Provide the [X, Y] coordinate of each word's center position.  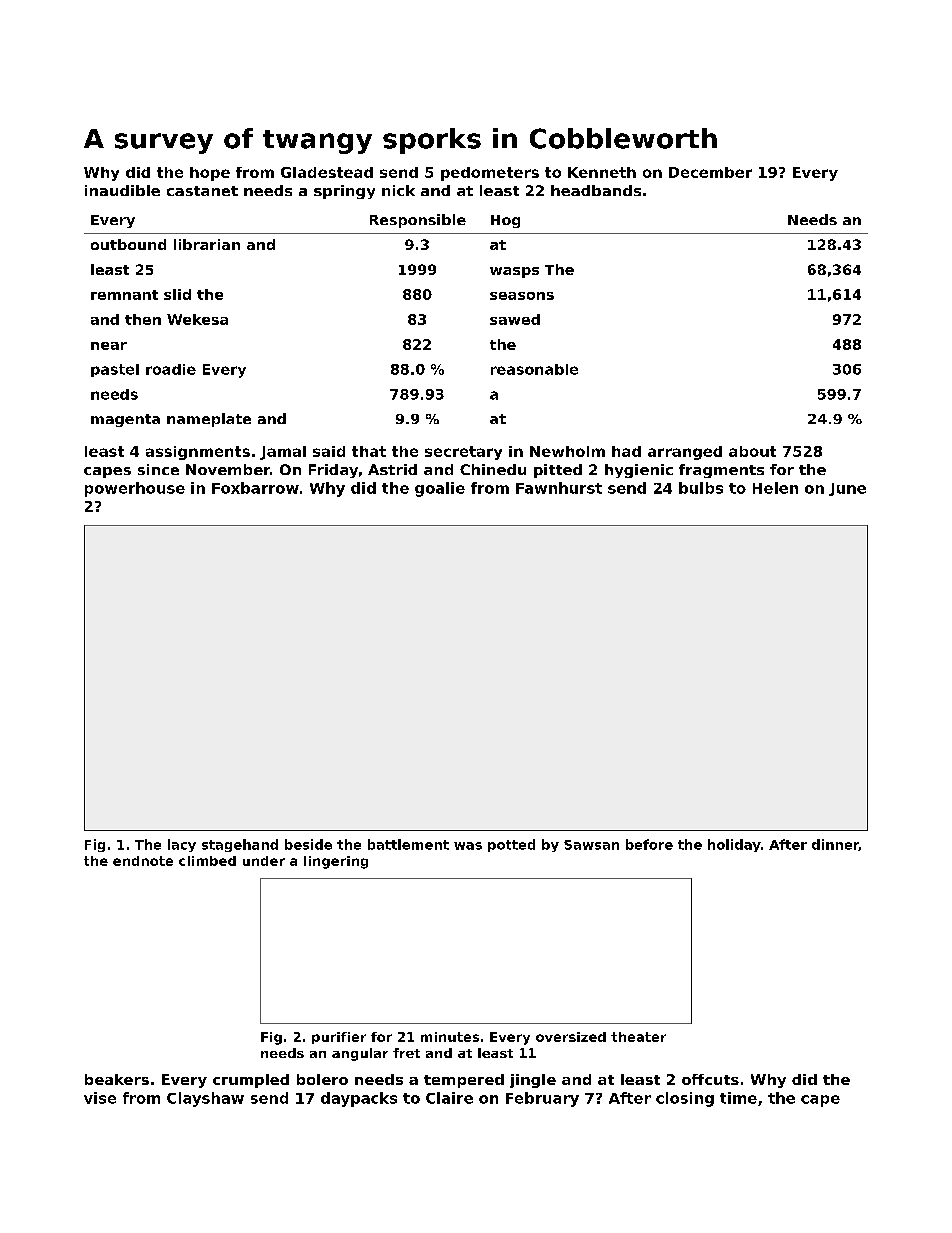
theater [638, 1037]
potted [511, 845]
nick [398, 190]
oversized [571, 1037]
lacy [182, 845]
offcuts [710, 1079]
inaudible [122, 190]
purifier [339, 1038]
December [710, 172]
